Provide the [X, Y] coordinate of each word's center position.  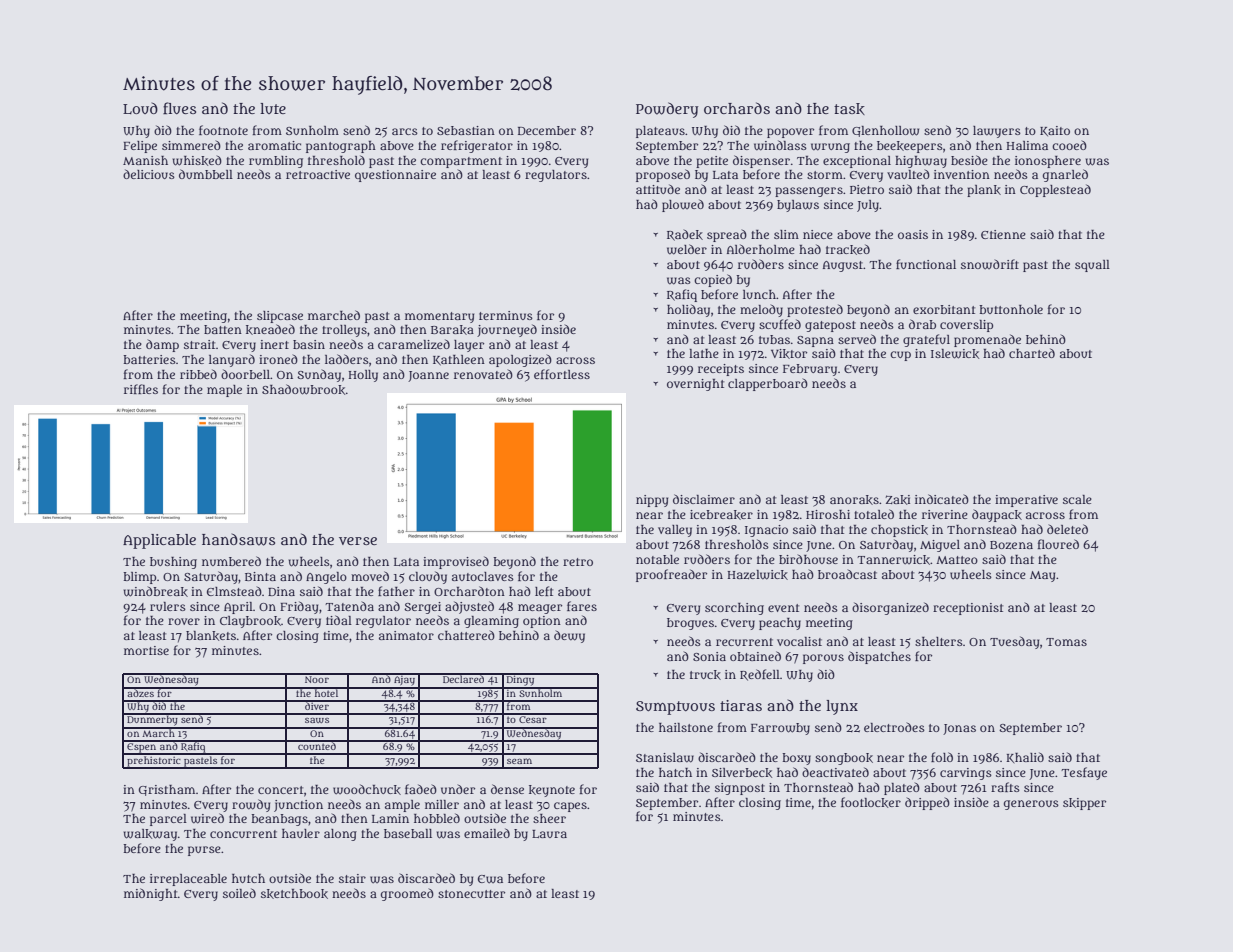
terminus [506, 315]
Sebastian [466, 130]
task [849, 109]
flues [179, 108]
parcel [168, 820]
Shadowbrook [303, 389]
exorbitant [944, 309]
